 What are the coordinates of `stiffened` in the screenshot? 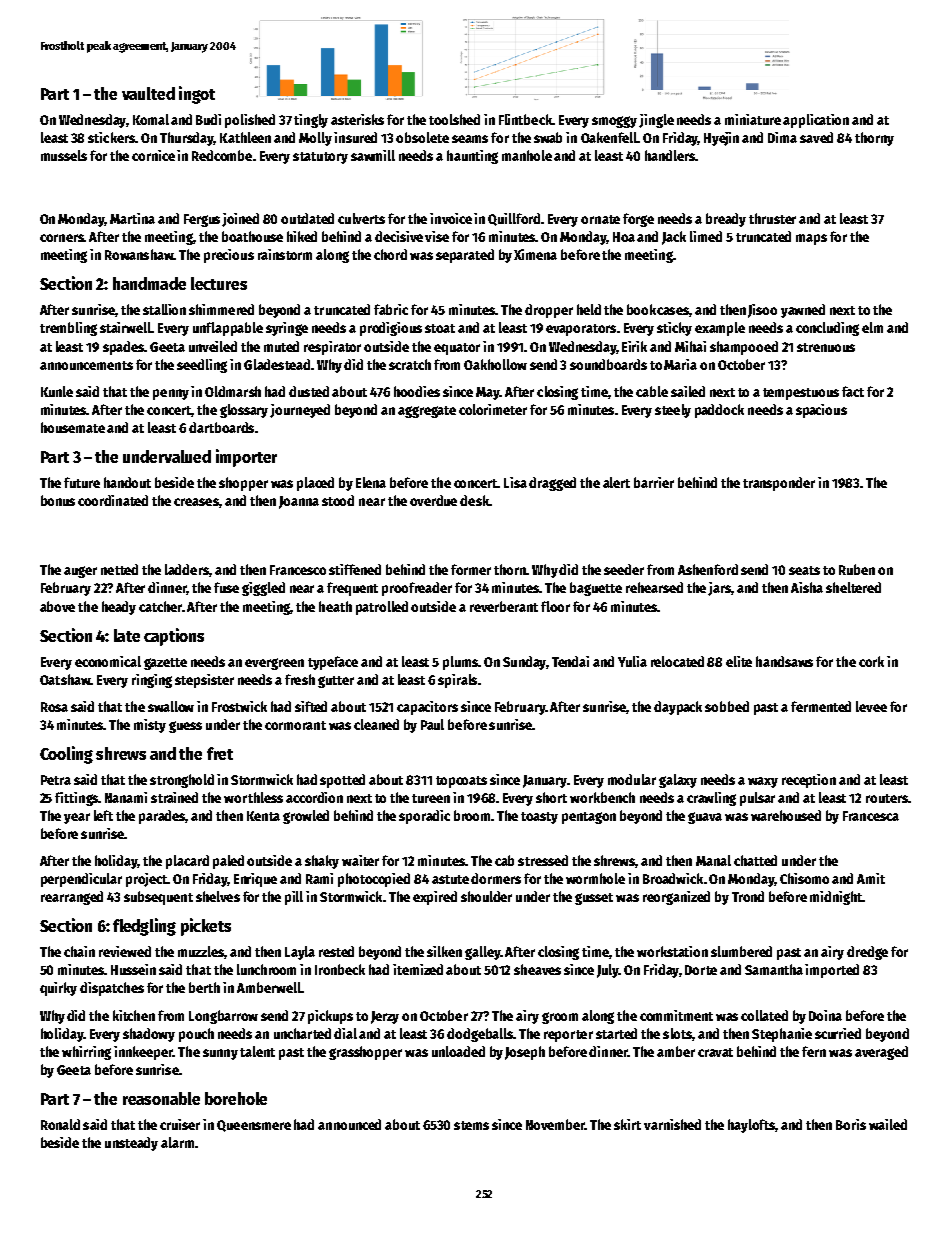 It's located at (355, 569).
